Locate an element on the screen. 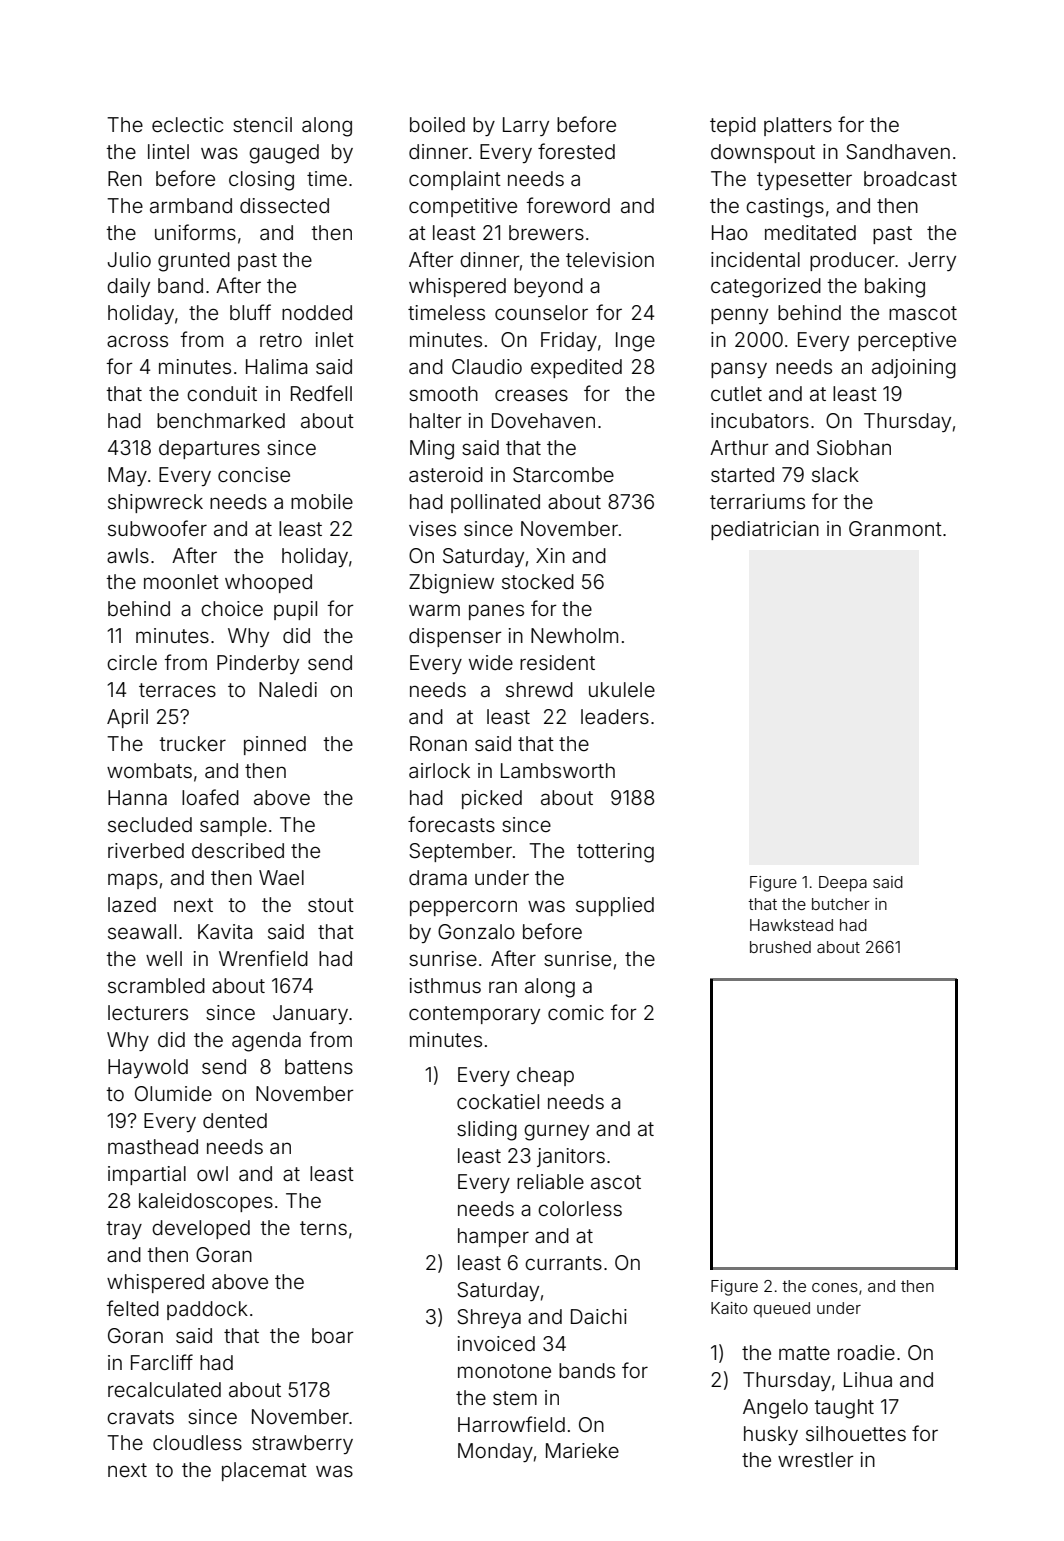 The image size is (1064, 1541). halter is located at coordinates (436, 420).
